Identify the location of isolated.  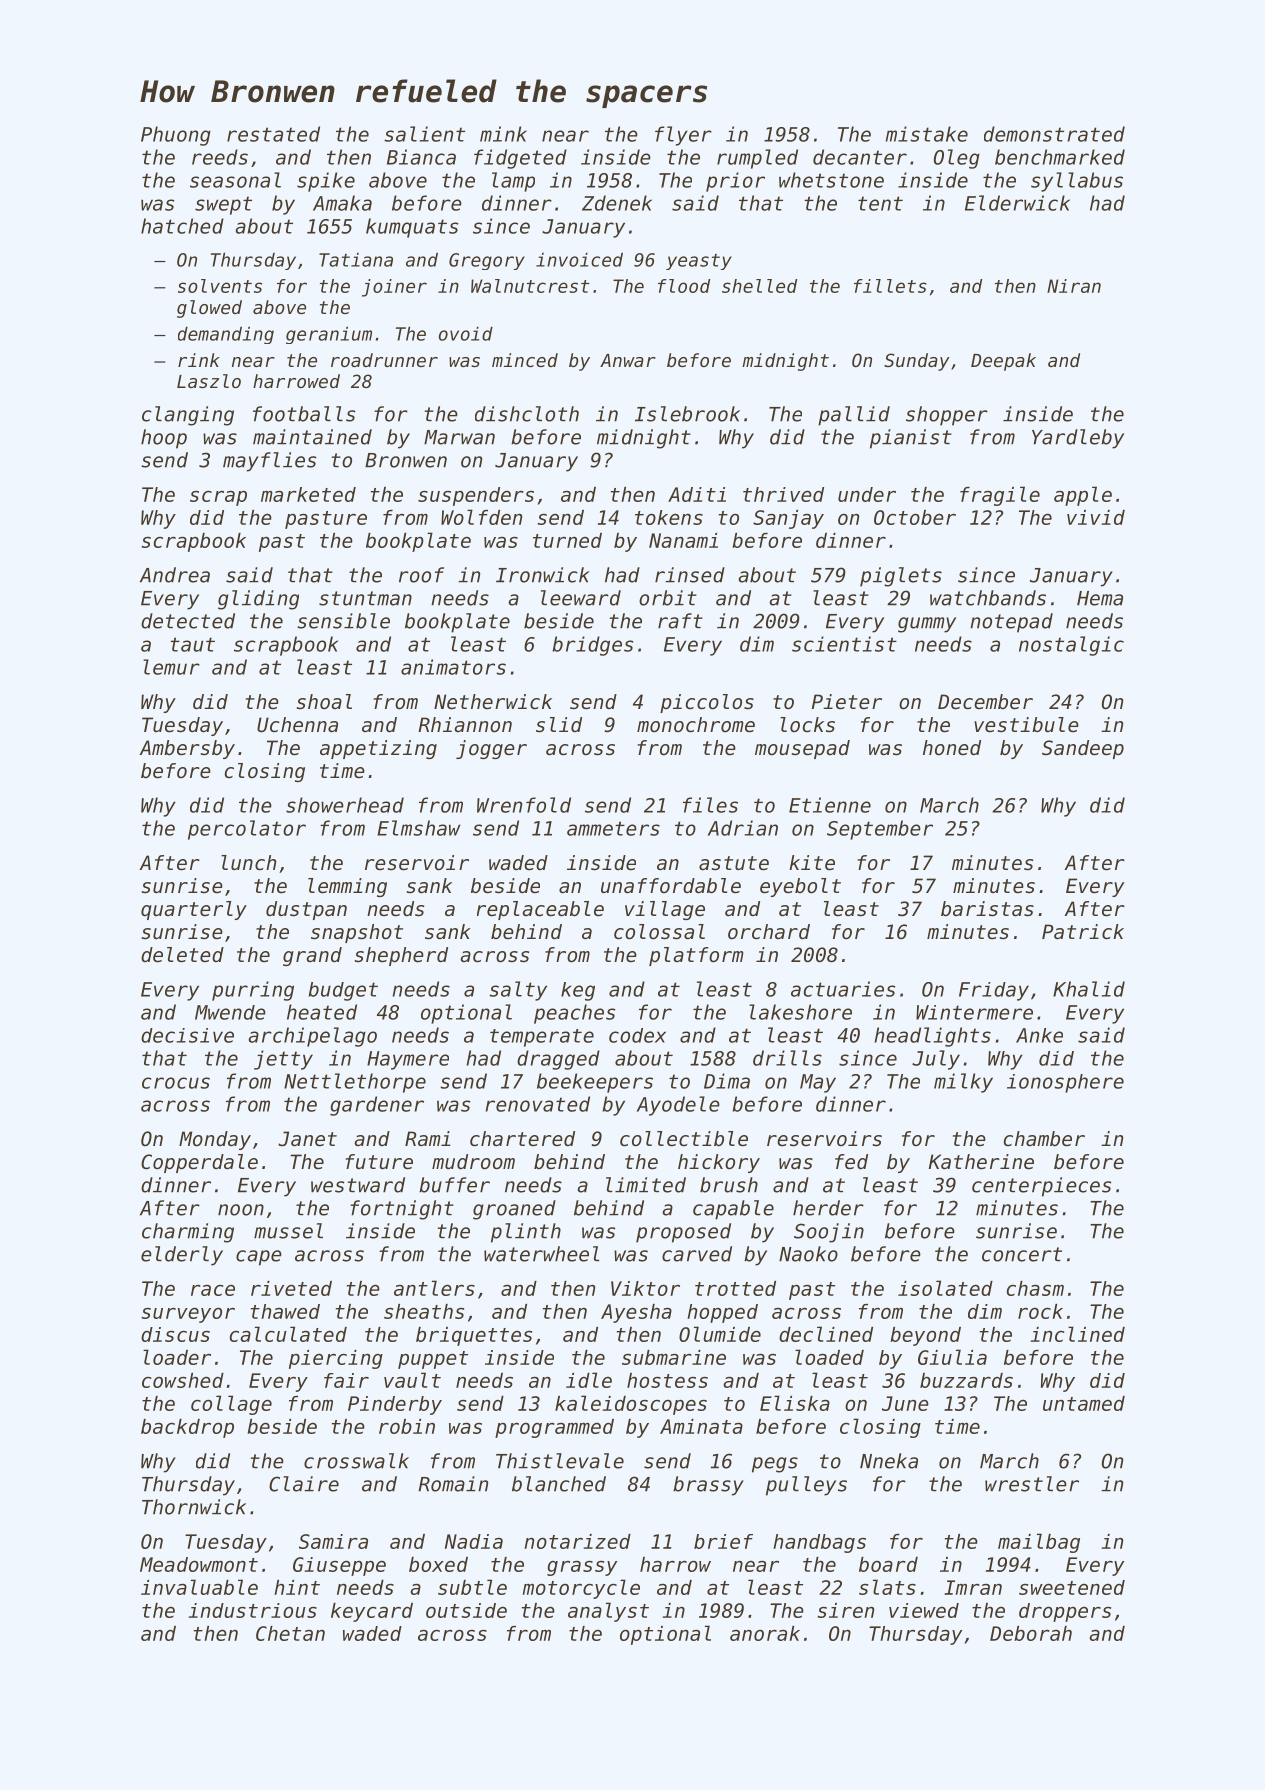
(945, 1288).
